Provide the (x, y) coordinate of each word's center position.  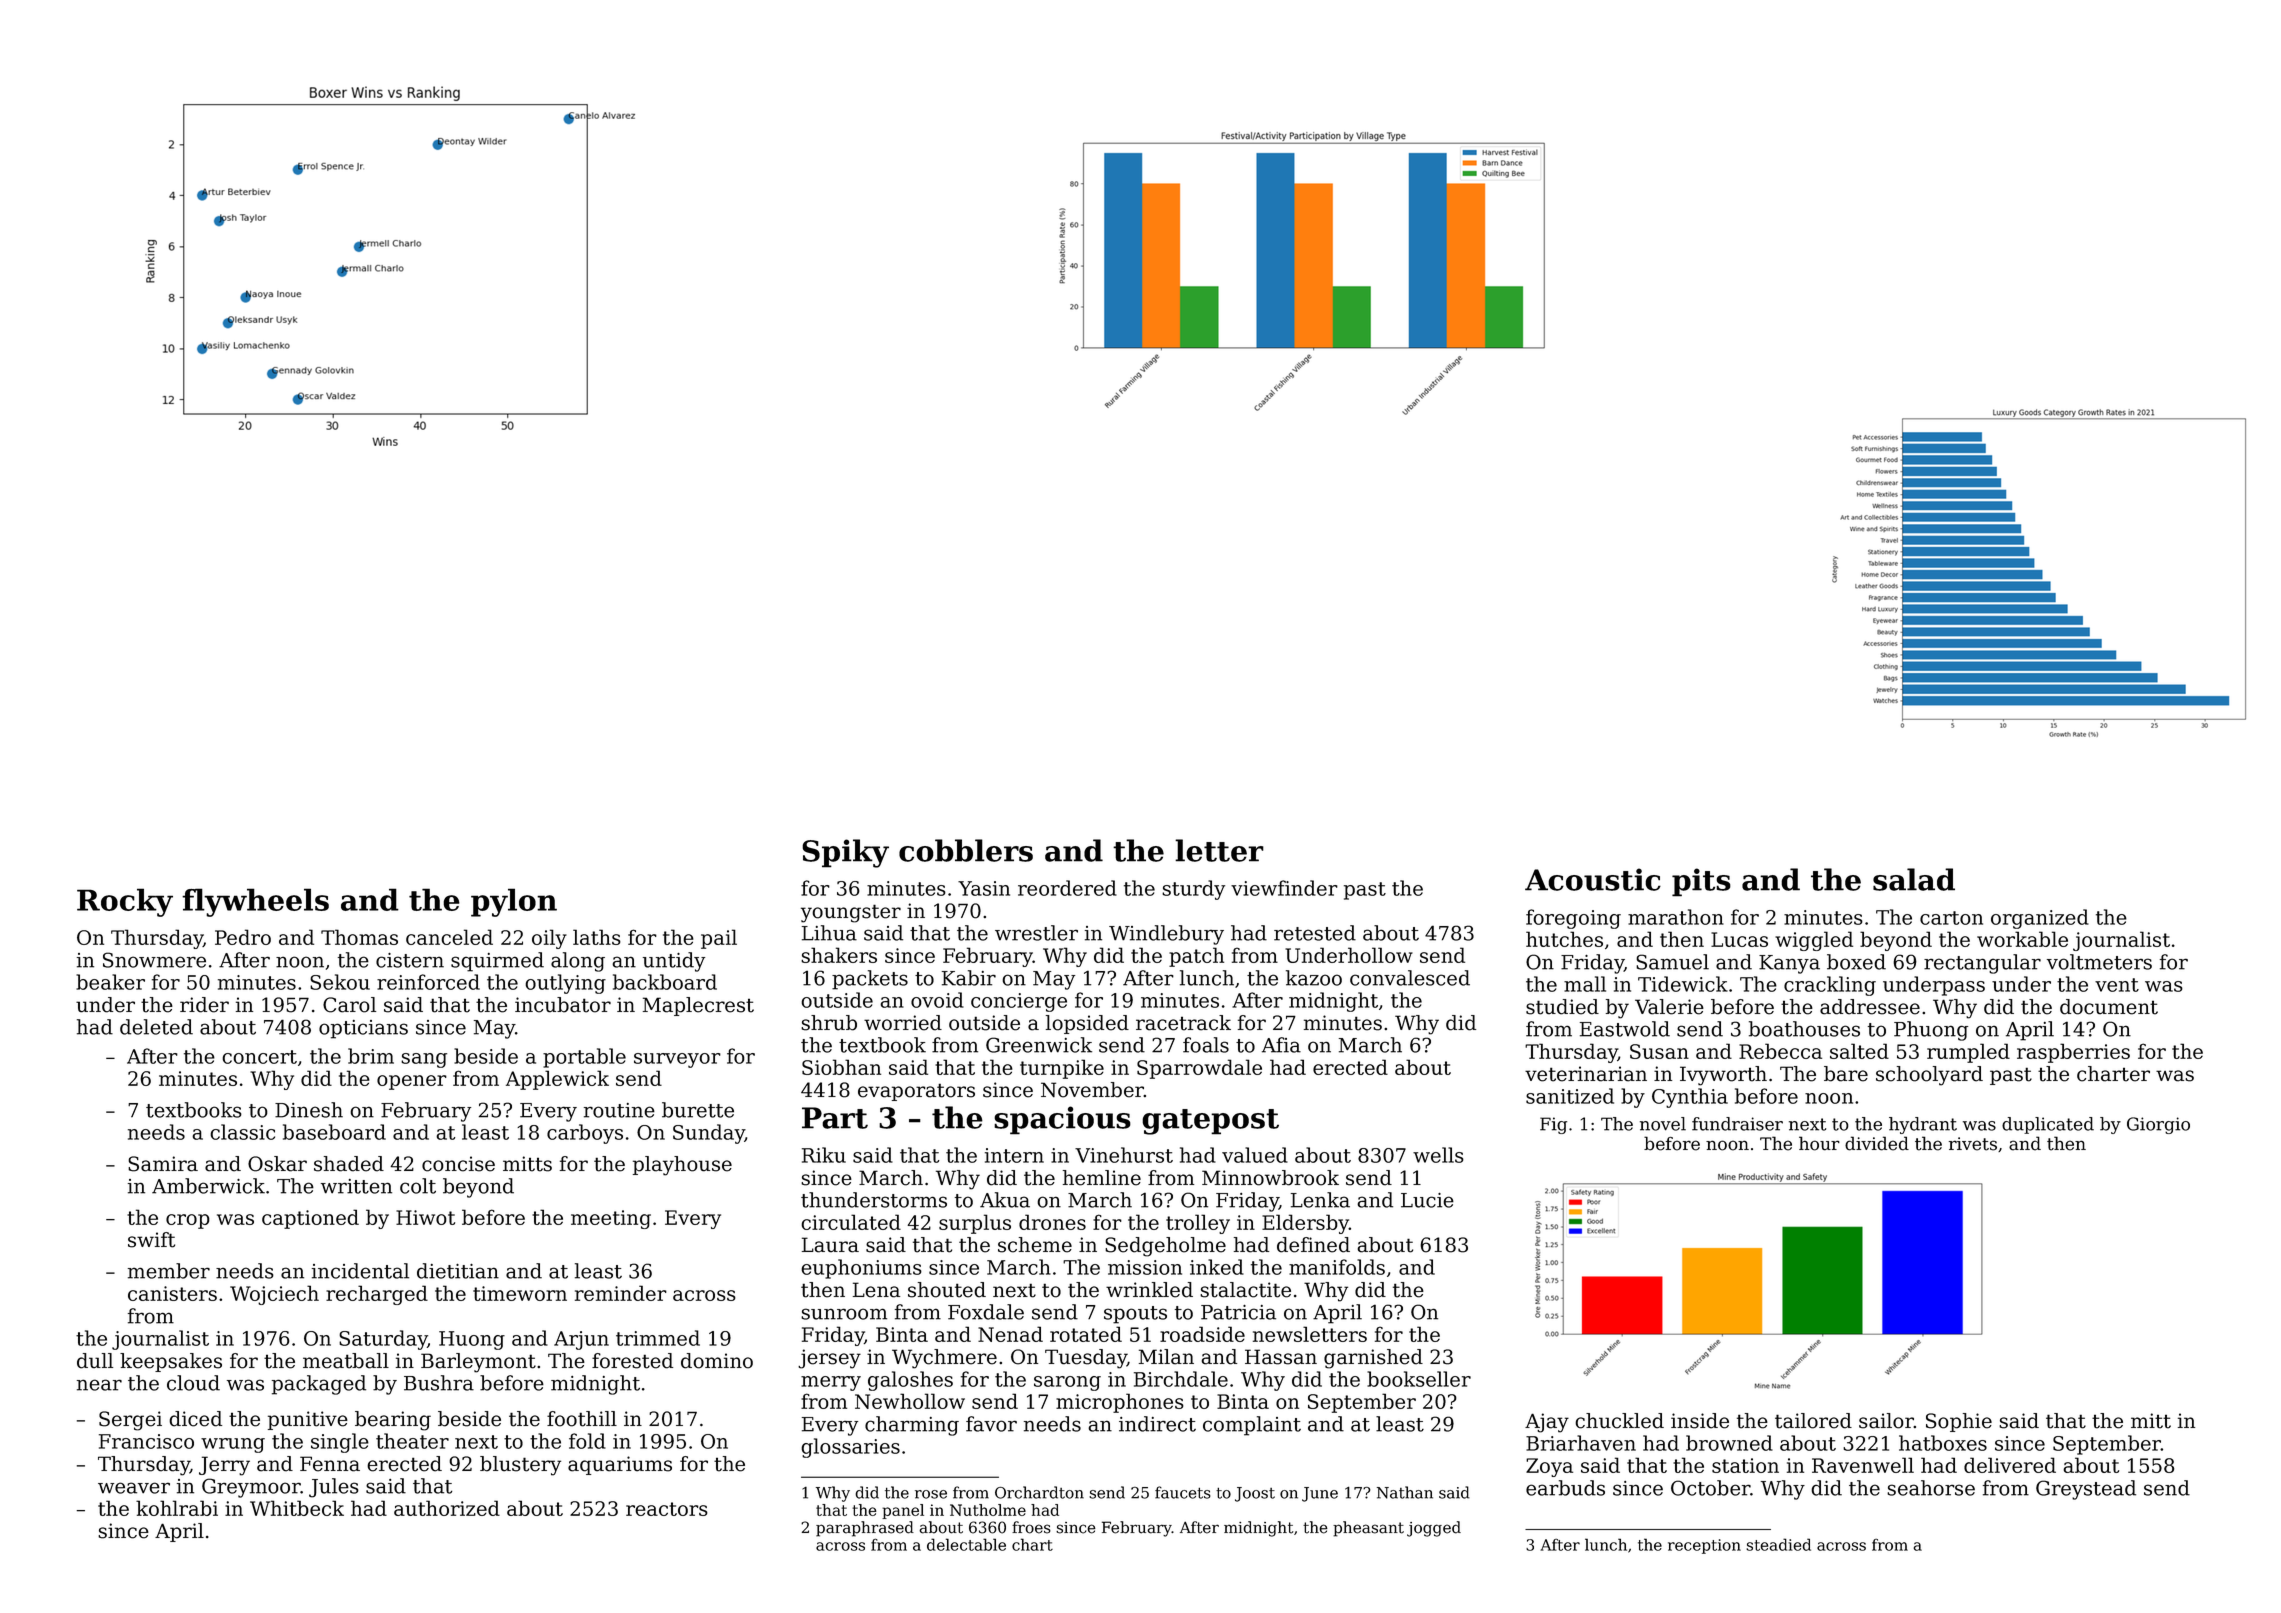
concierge (1019, 1002)
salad (1914, 879)
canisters (172, 1293)
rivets (1973, 1144)
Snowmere (154, 960)
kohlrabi (177, 1508)
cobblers (966, 850)
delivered (2010, 1465)
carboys (585, 1134)
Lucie (1427, 1200)
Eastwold (1625, 1029)
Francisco (146, 1441)
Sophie (1959, 1422)
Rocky (125, 902)
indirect (1157, 1424)
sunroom (844, 1314)
